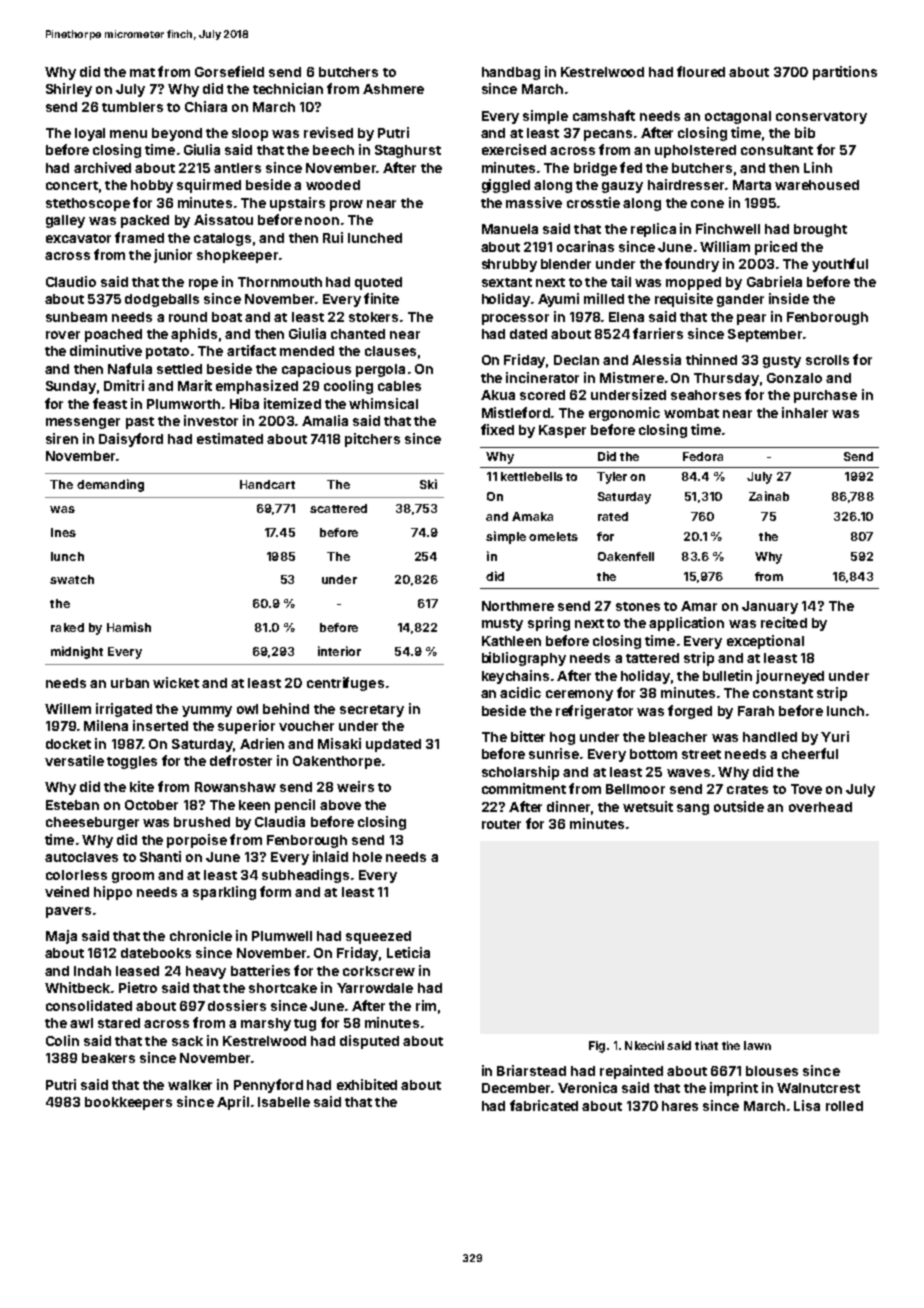 Image resolution: width=924 pixels, height=1308 pixels. I want to click on blender, so click(566, 264).
